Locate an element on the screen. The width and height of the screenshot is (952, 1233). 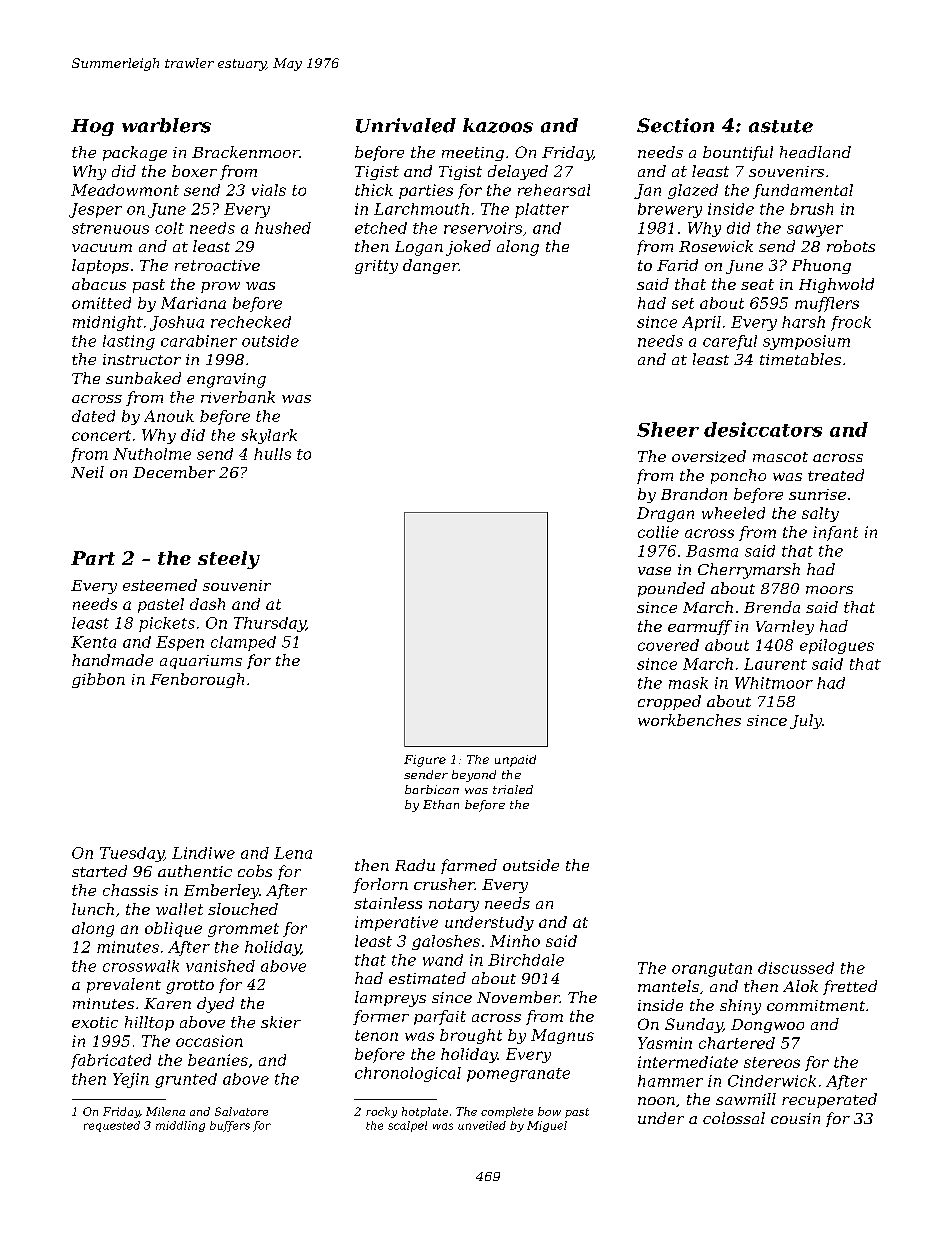
grotto is located at coordinates (190, 987).
